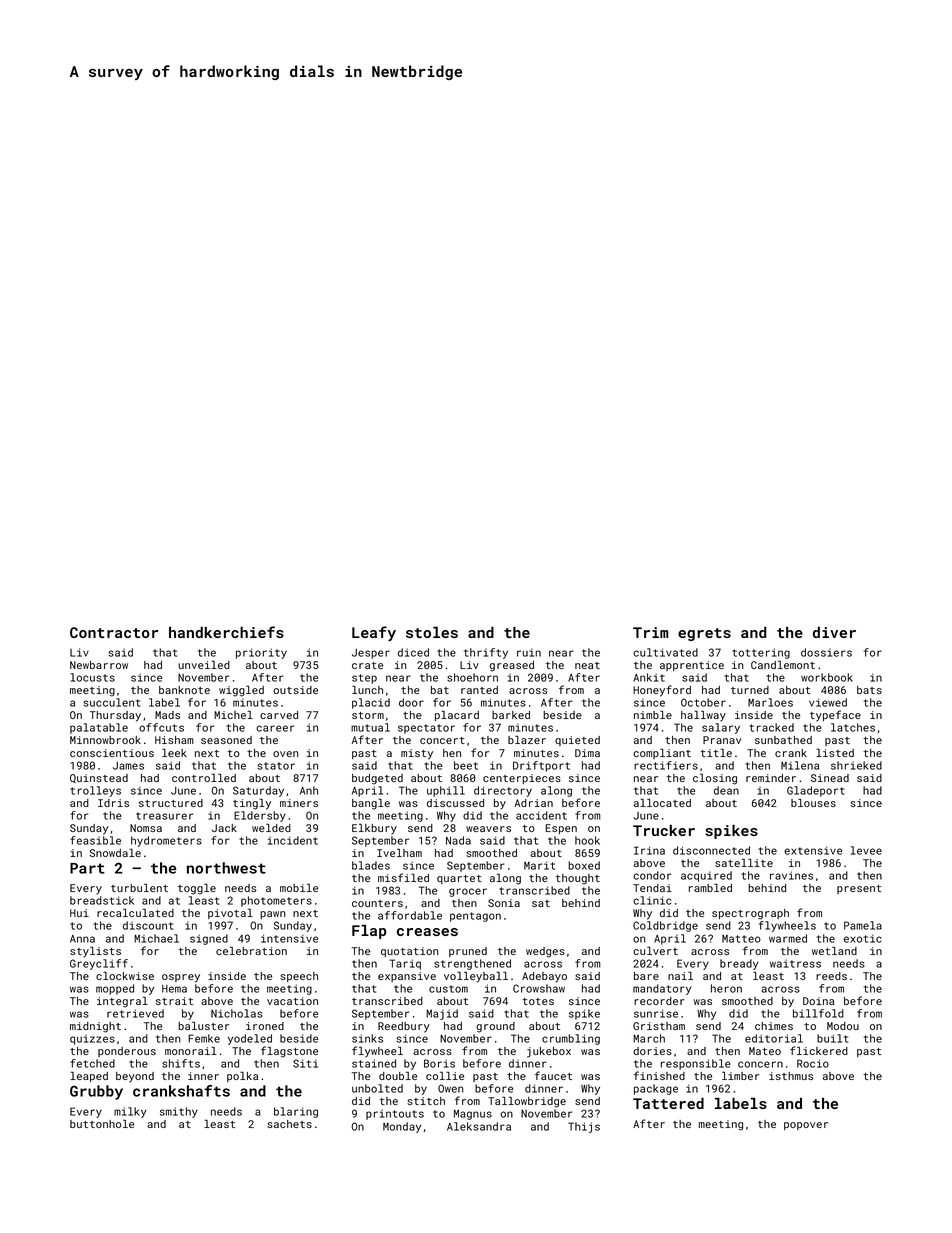  Describe the element at coordinates (105, 740) in the screenshot. I see `Minnowbrook` at that location.
